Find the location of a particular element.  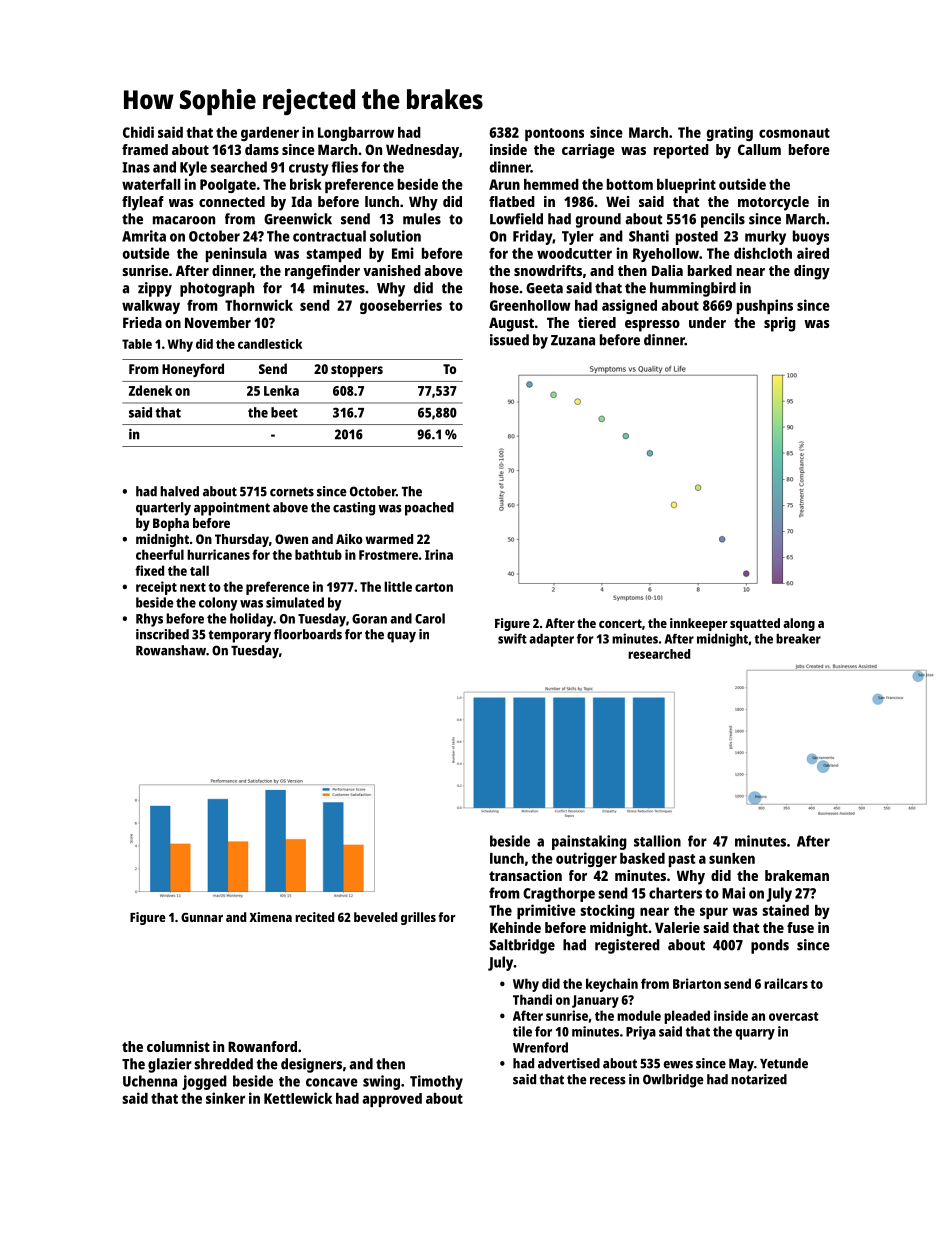

pontoons is located at coordinates (554, 134).
